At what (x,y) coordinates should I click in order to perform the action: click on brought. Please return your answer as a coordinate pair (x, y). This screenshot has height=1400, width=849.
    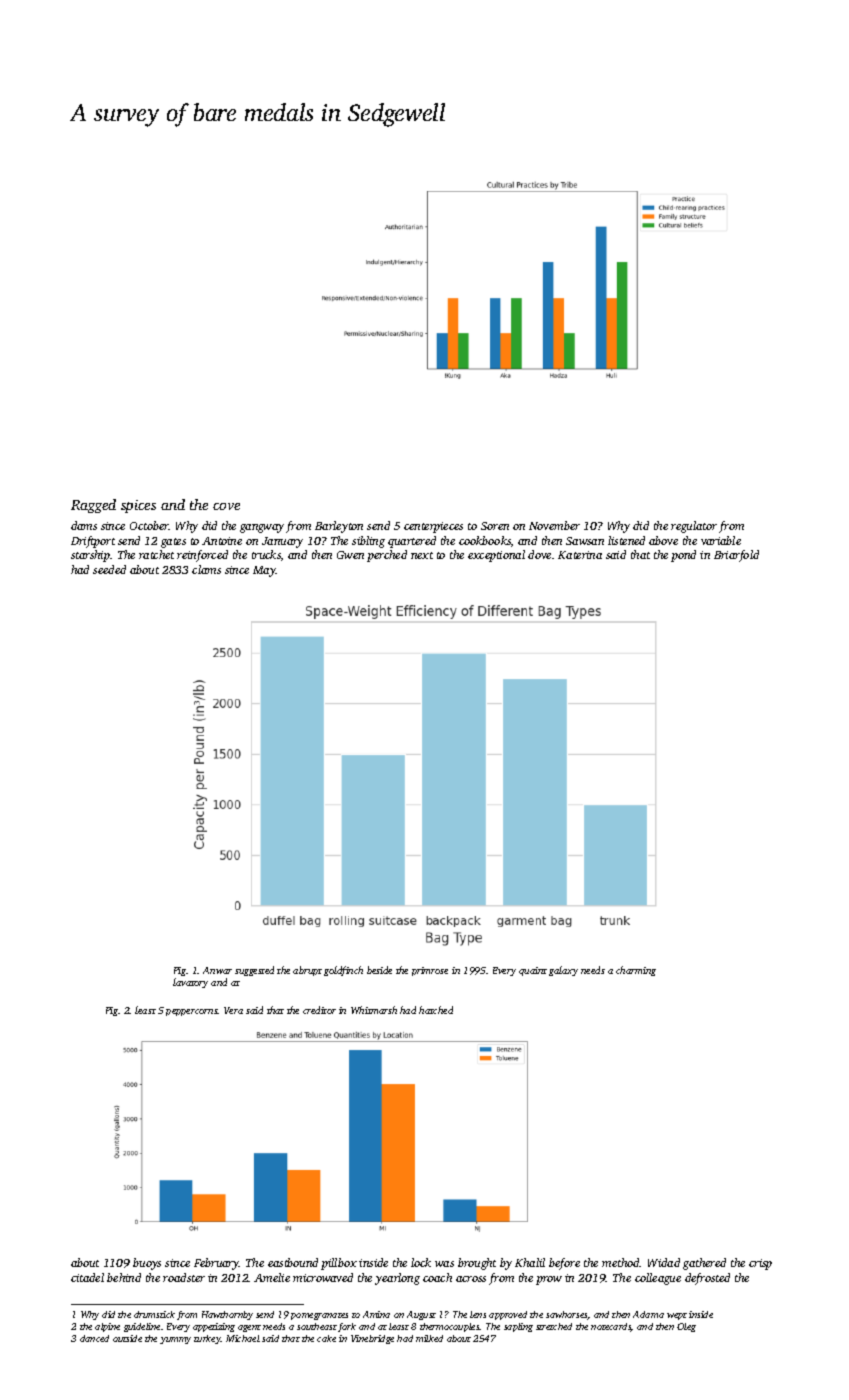
    Looking at the image, I should click on (477, 1264).
